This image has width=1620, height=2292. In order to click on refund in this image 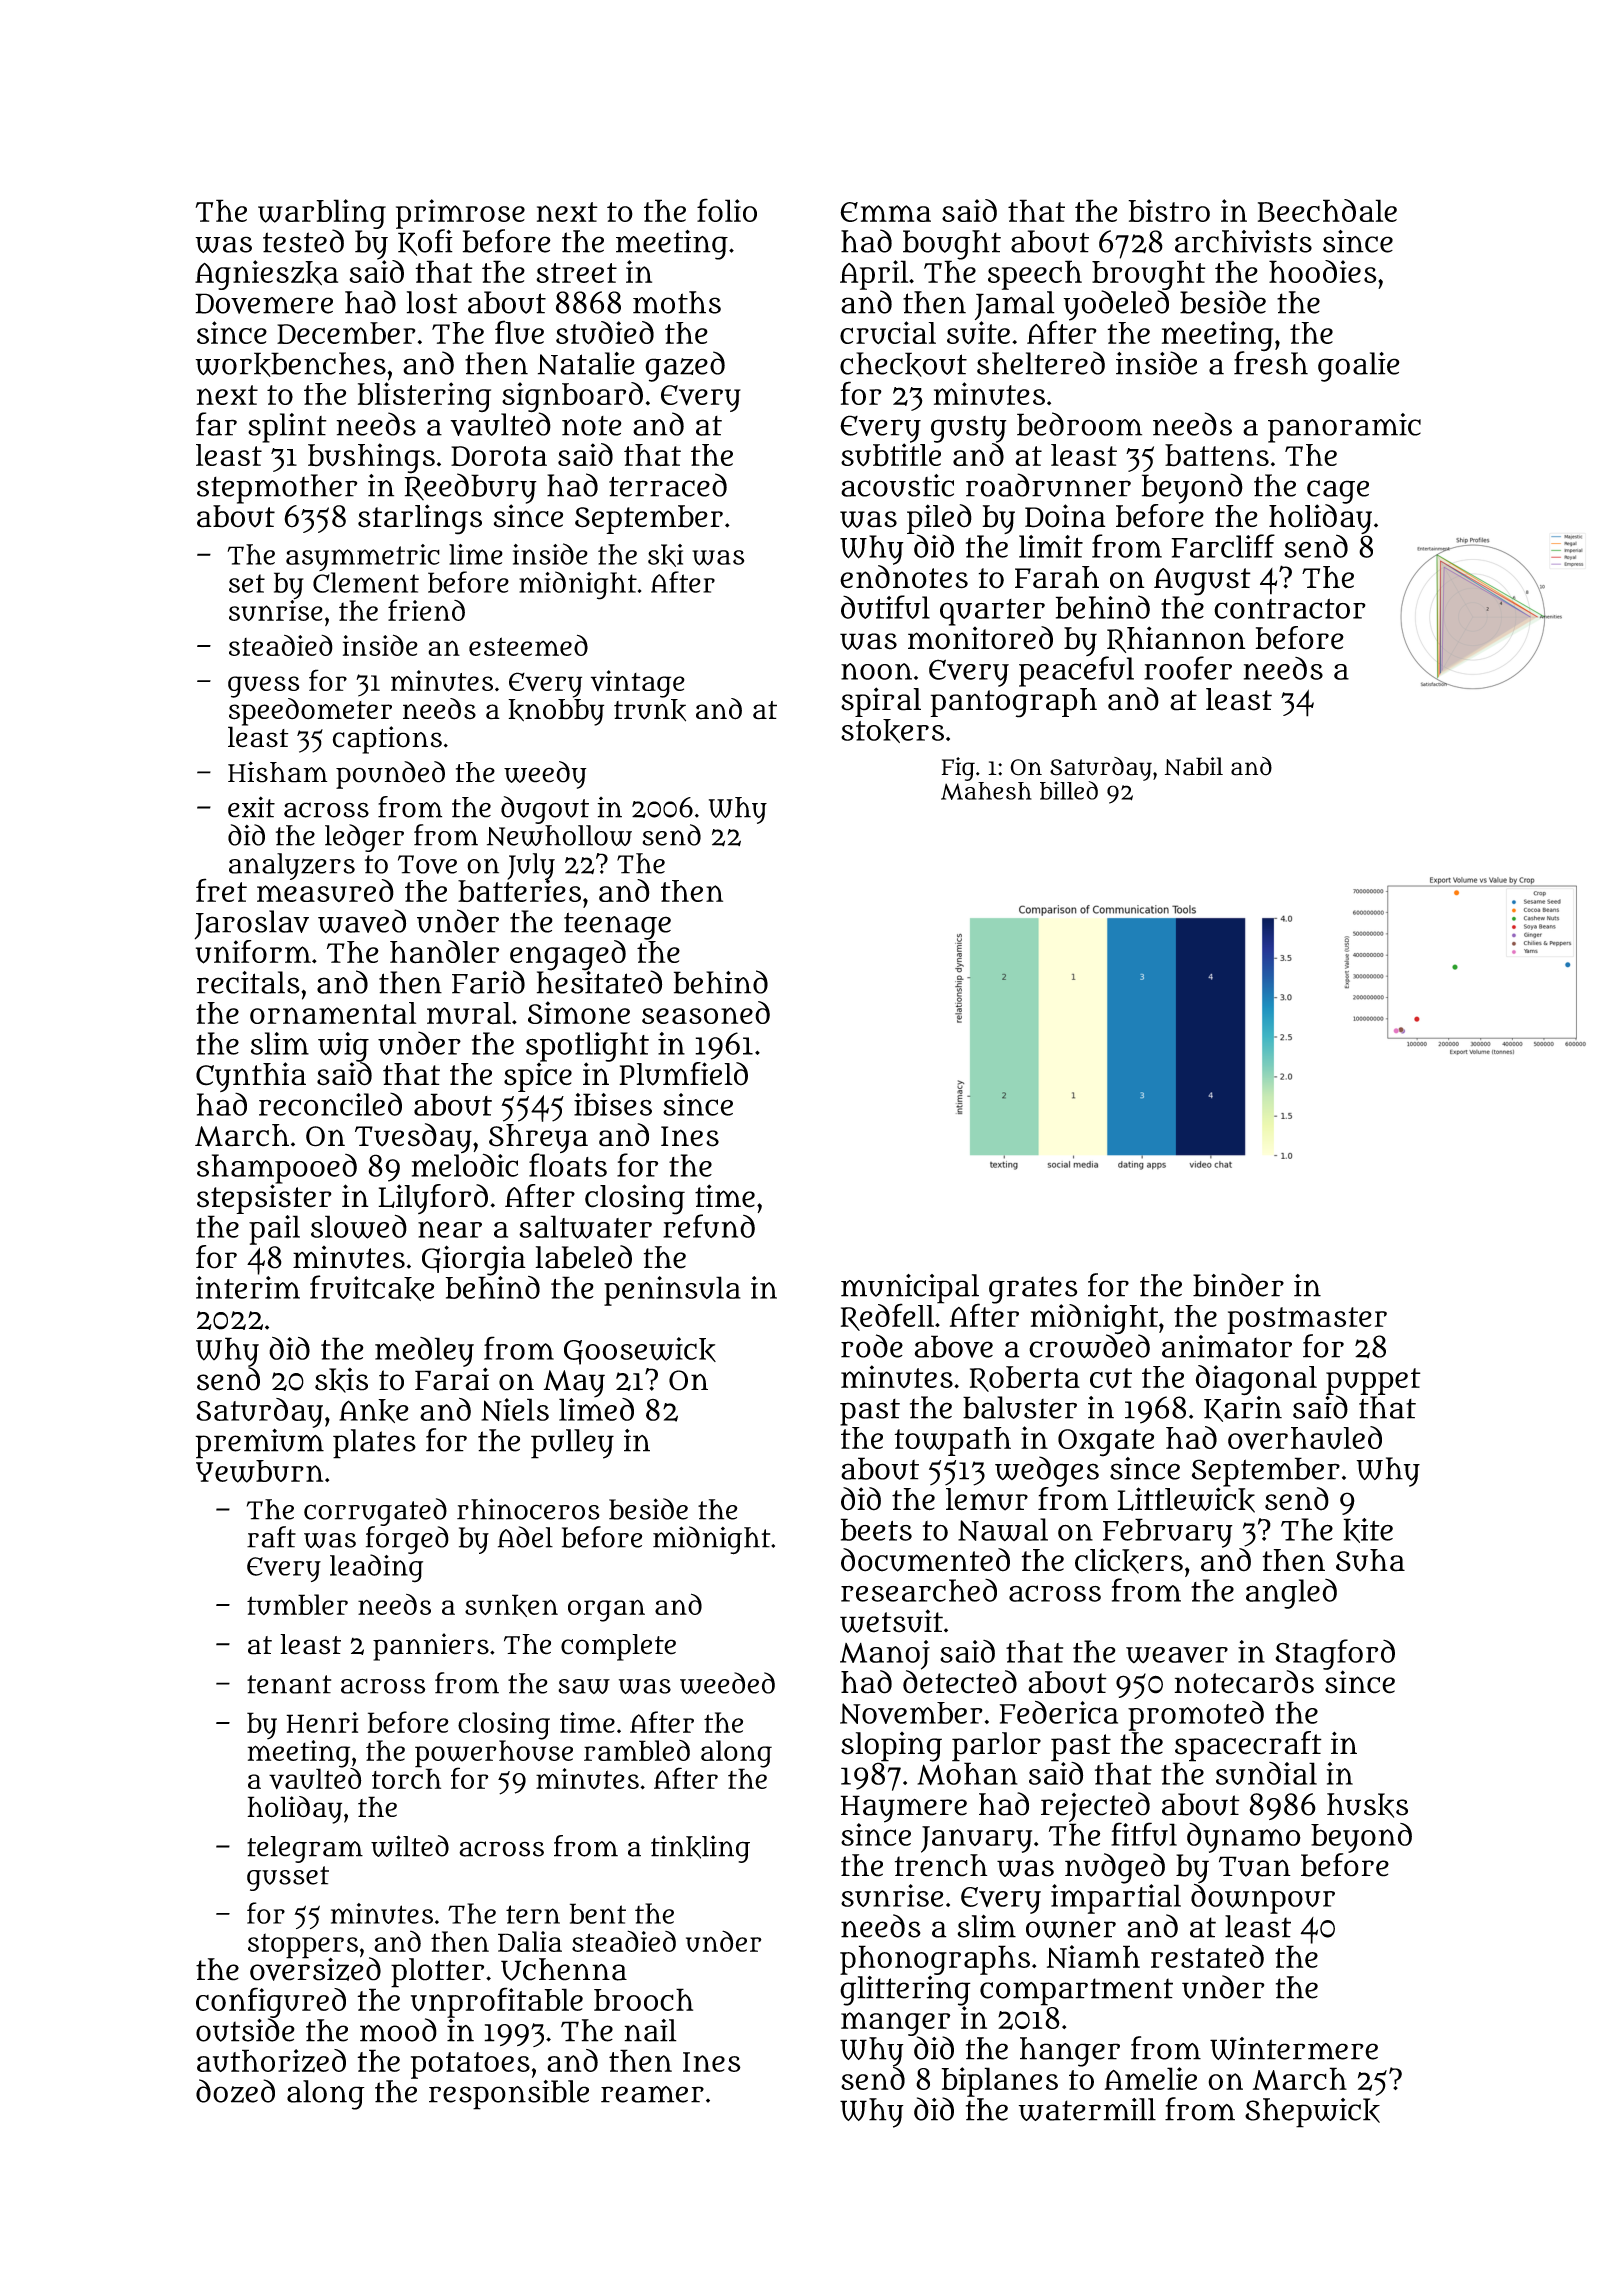, I will do `click(709, 1226)`.
